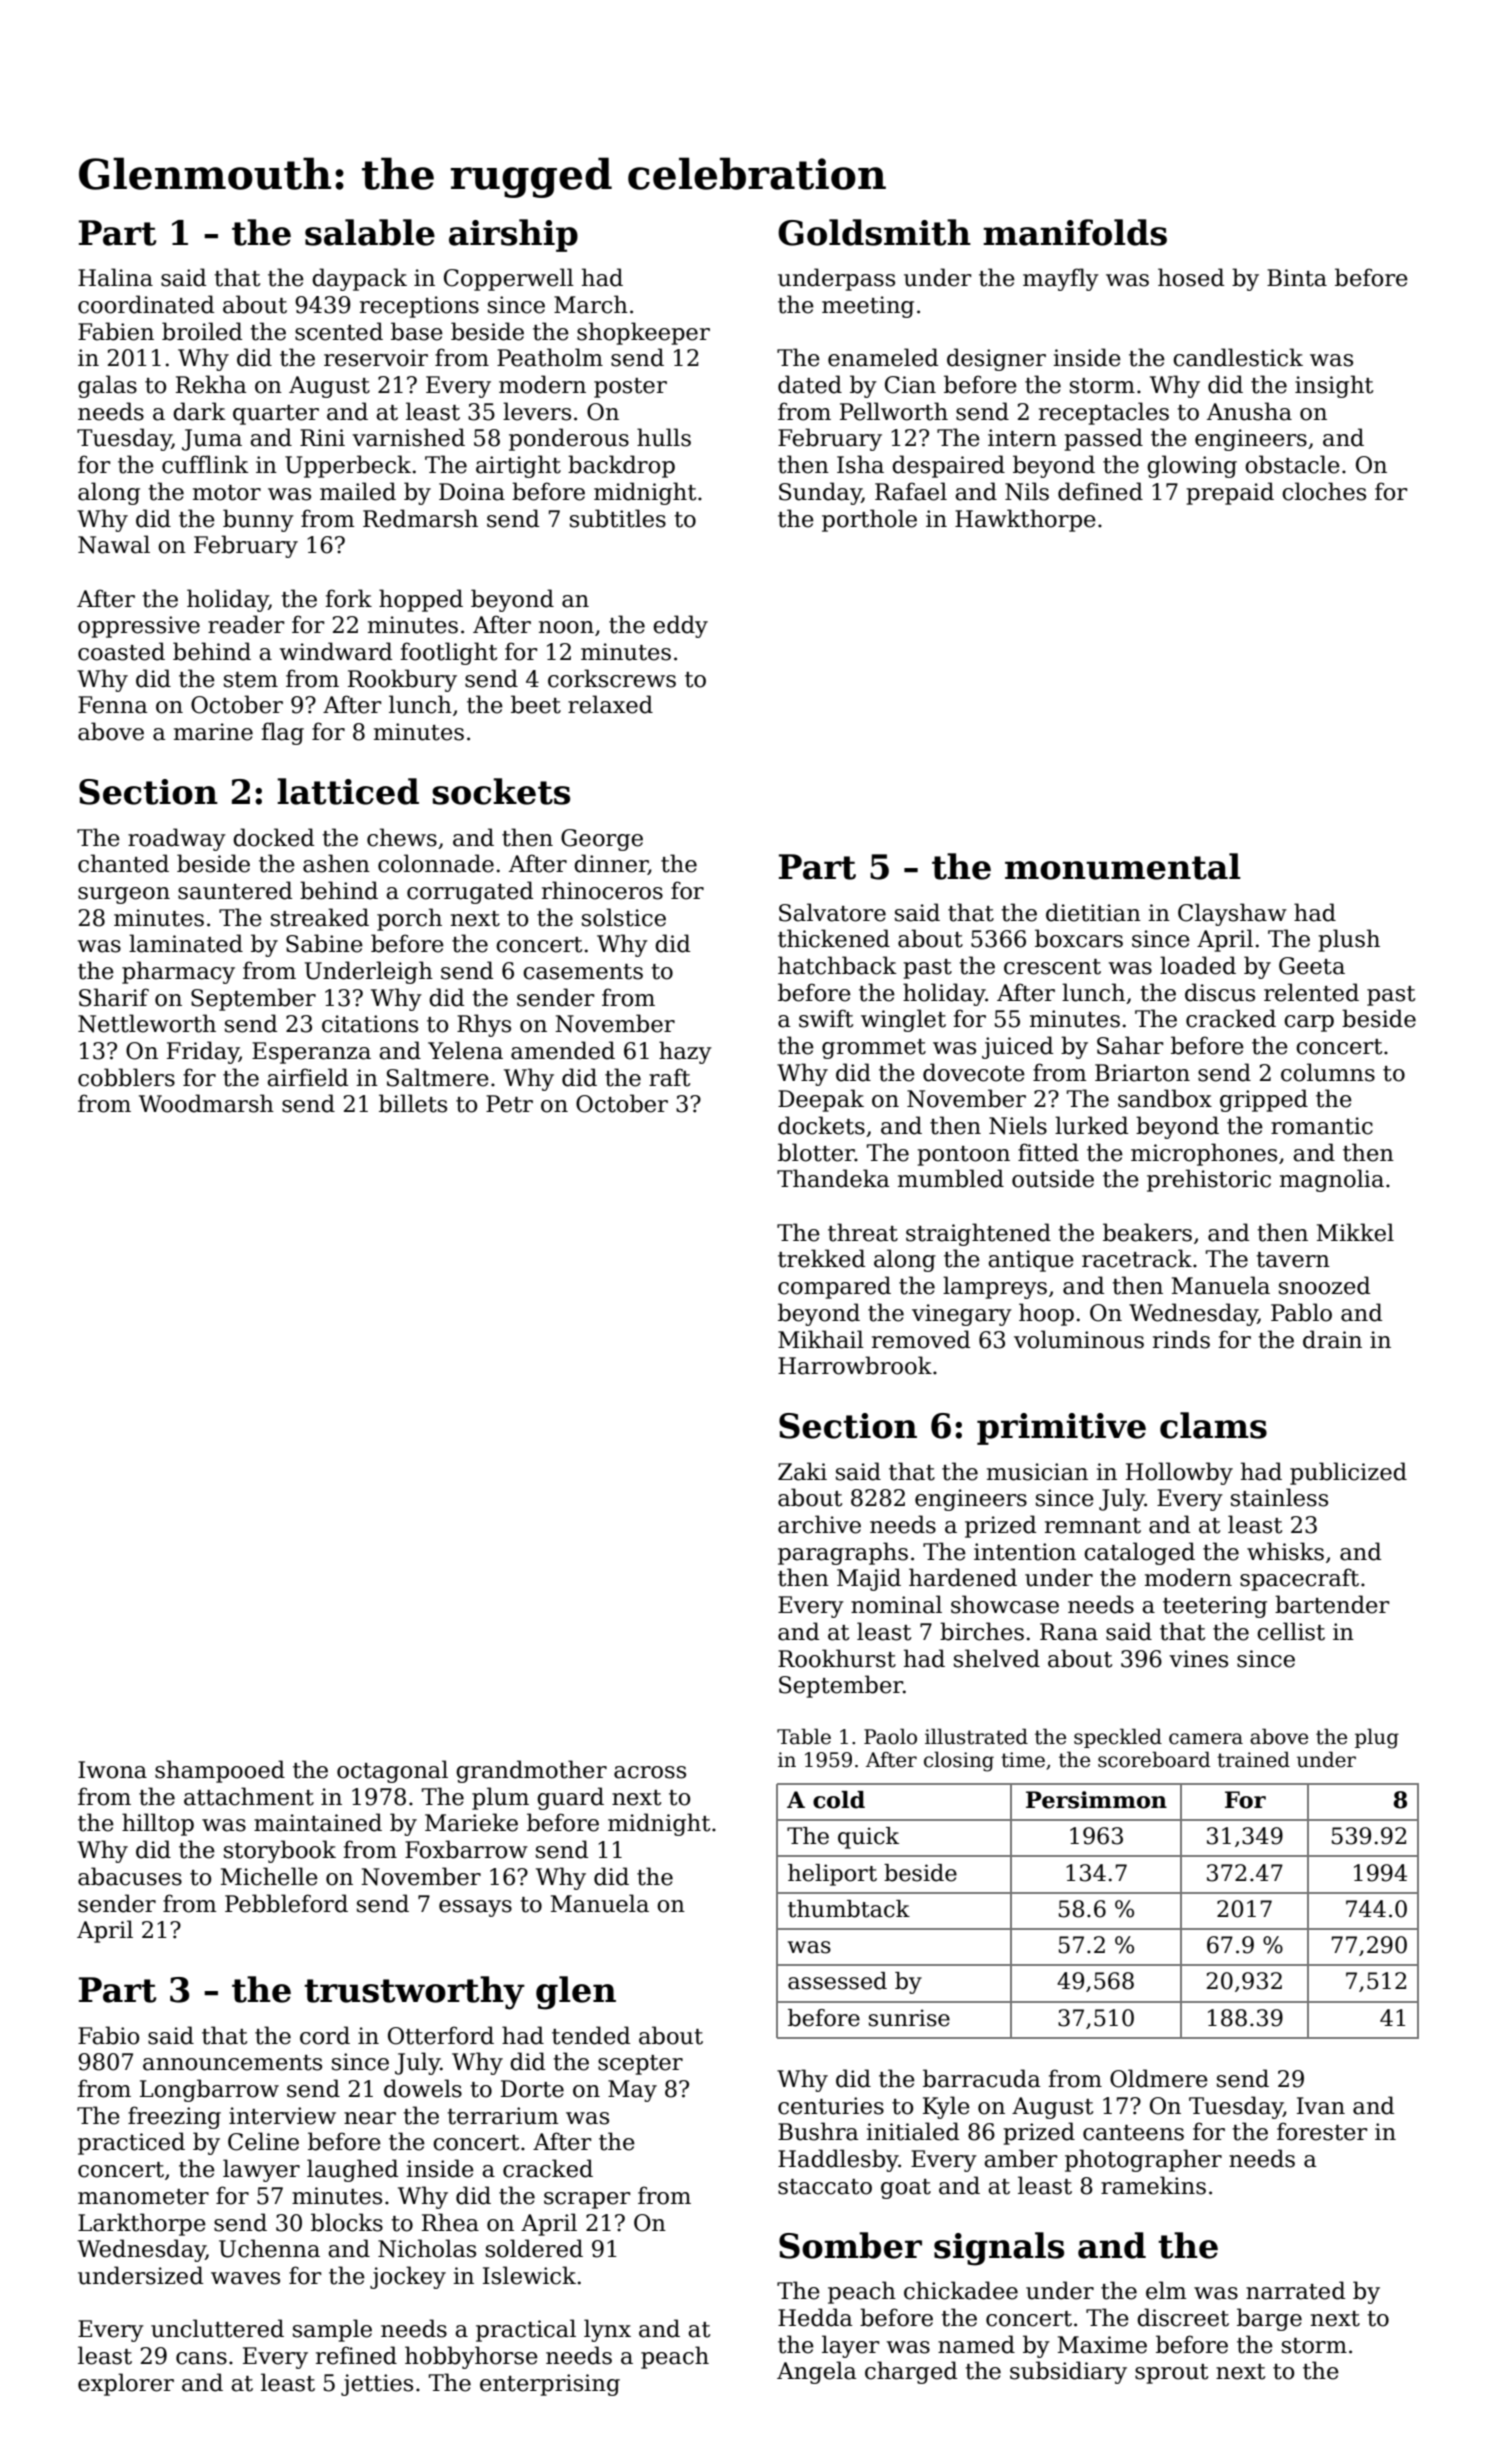 Image resolution: width=1496 pixels, height=2464 pixels. I want to click on eddy, so click(680, 626).
